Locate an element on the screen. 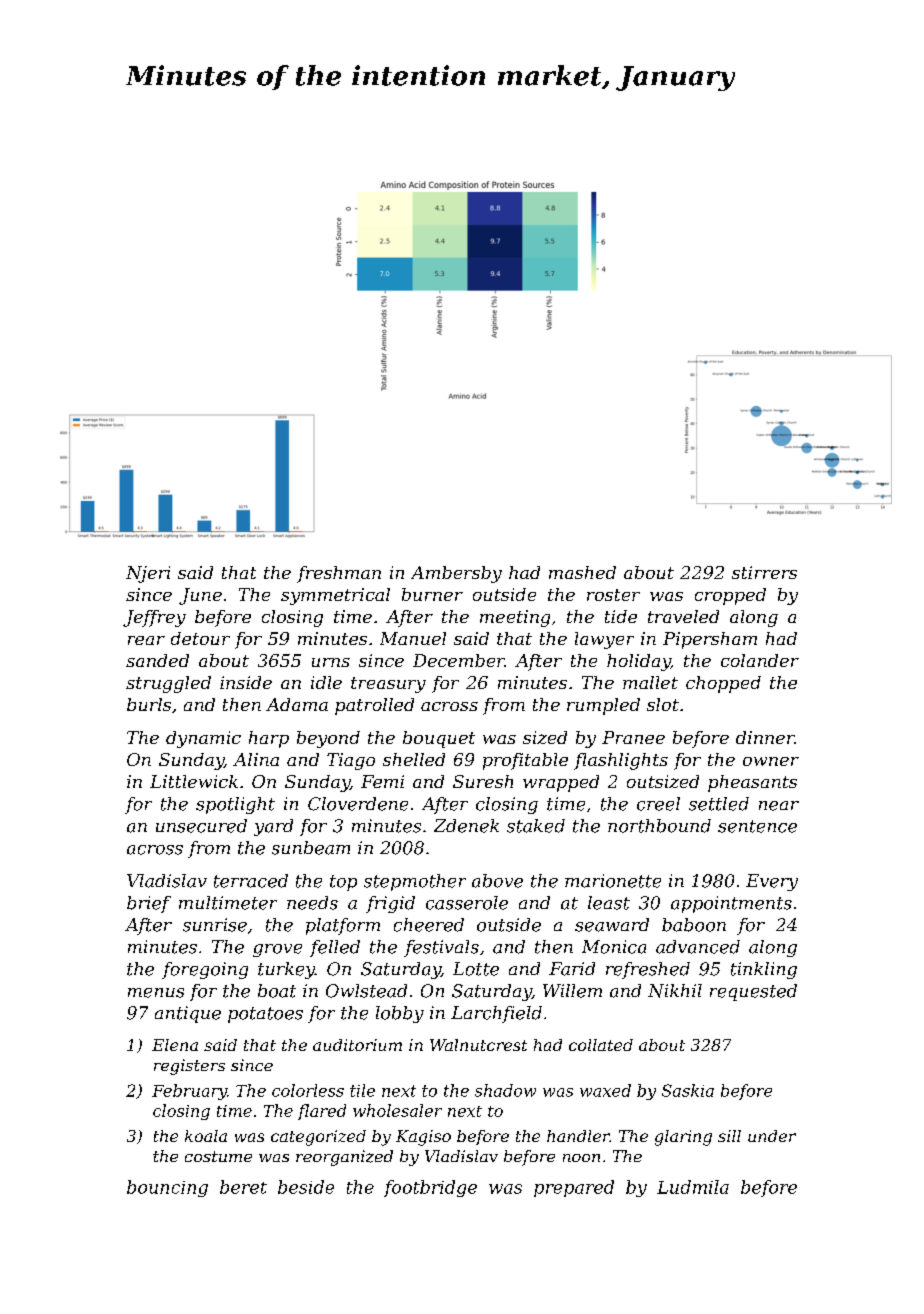 Image resolution: width=924 pixels, height=1314 pixels. marionette is located at coordinates (613, 881).
